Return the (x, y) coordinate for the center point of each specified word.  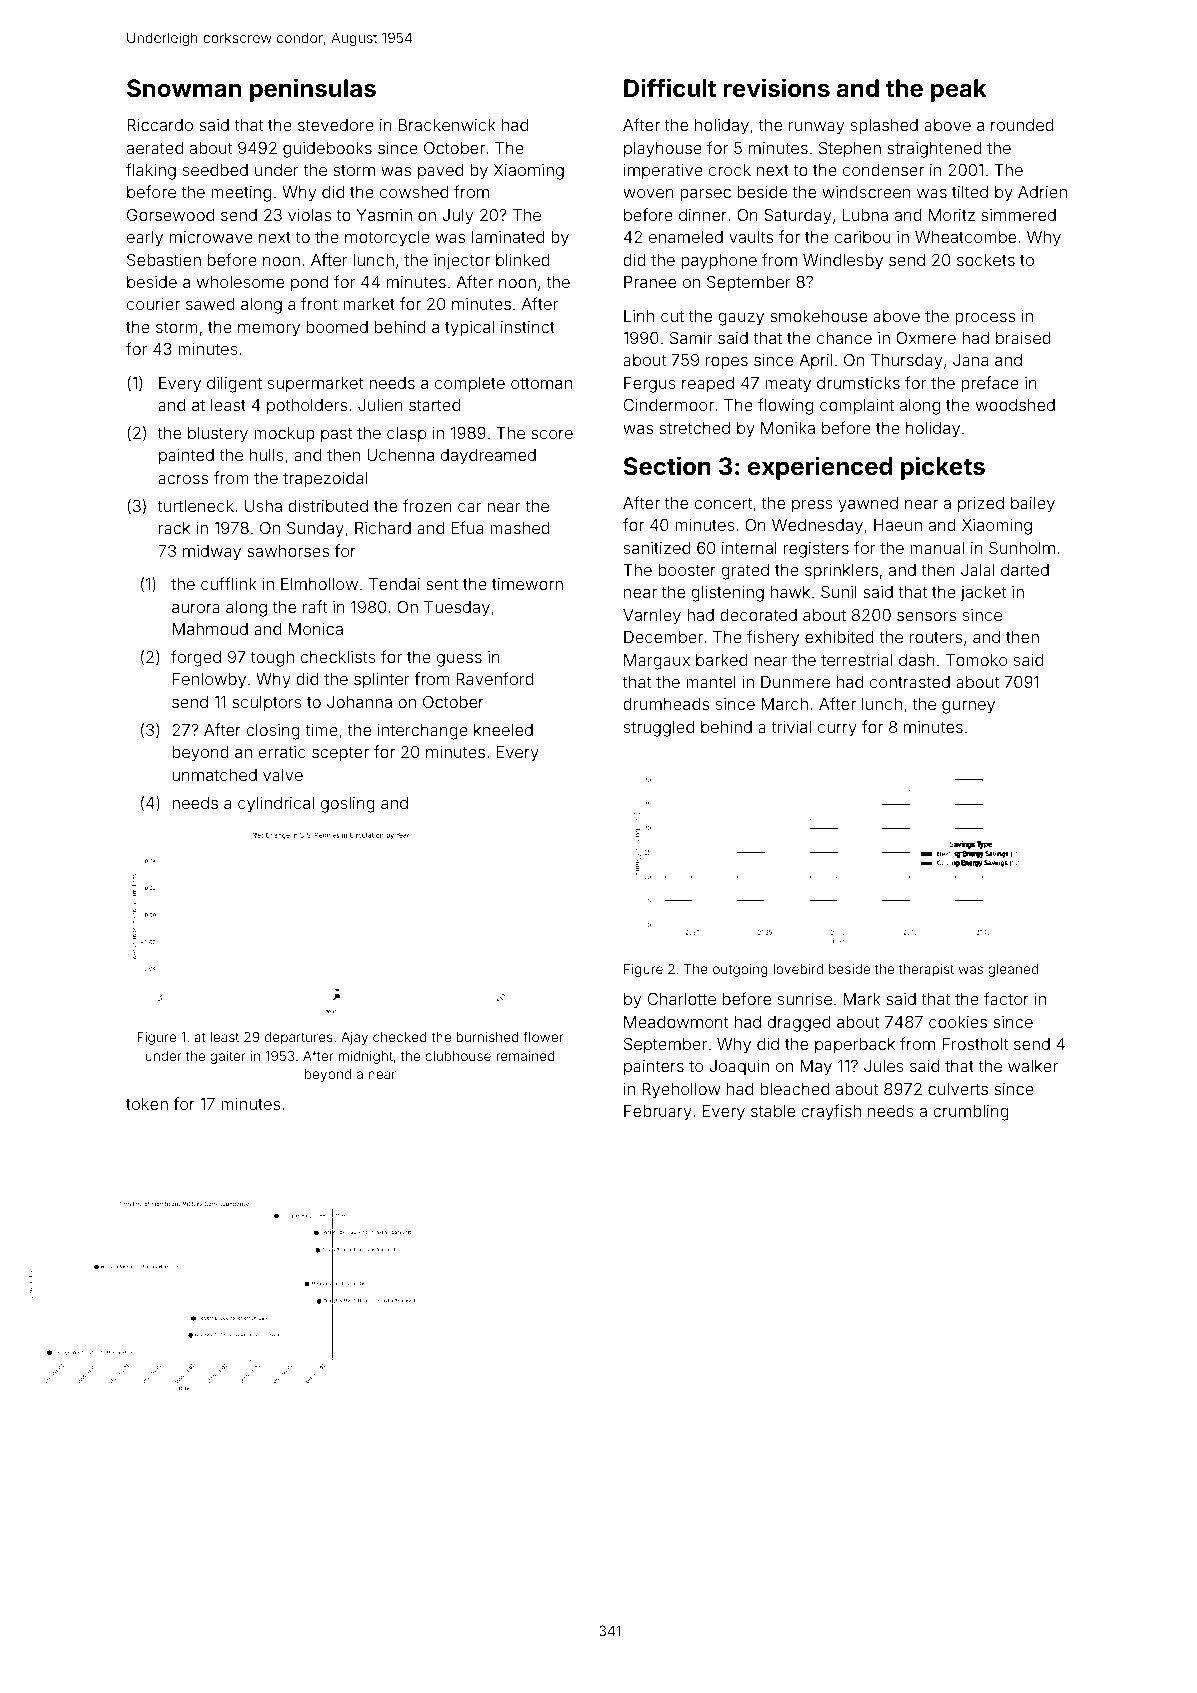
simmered (1018, 215)
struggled (659, 729)
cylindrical (276, 805)
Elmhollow (319, 584)
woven (648, 193)
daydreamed (488, 457)
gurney (968, 707)
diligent (234, 385)
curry (837, 730)
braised (1023, 338)
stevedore (336, 125)
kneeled (503, 730)
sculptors (267, 703)
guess (459, 660)
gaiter (228, 1057)
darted (1025, 570)
